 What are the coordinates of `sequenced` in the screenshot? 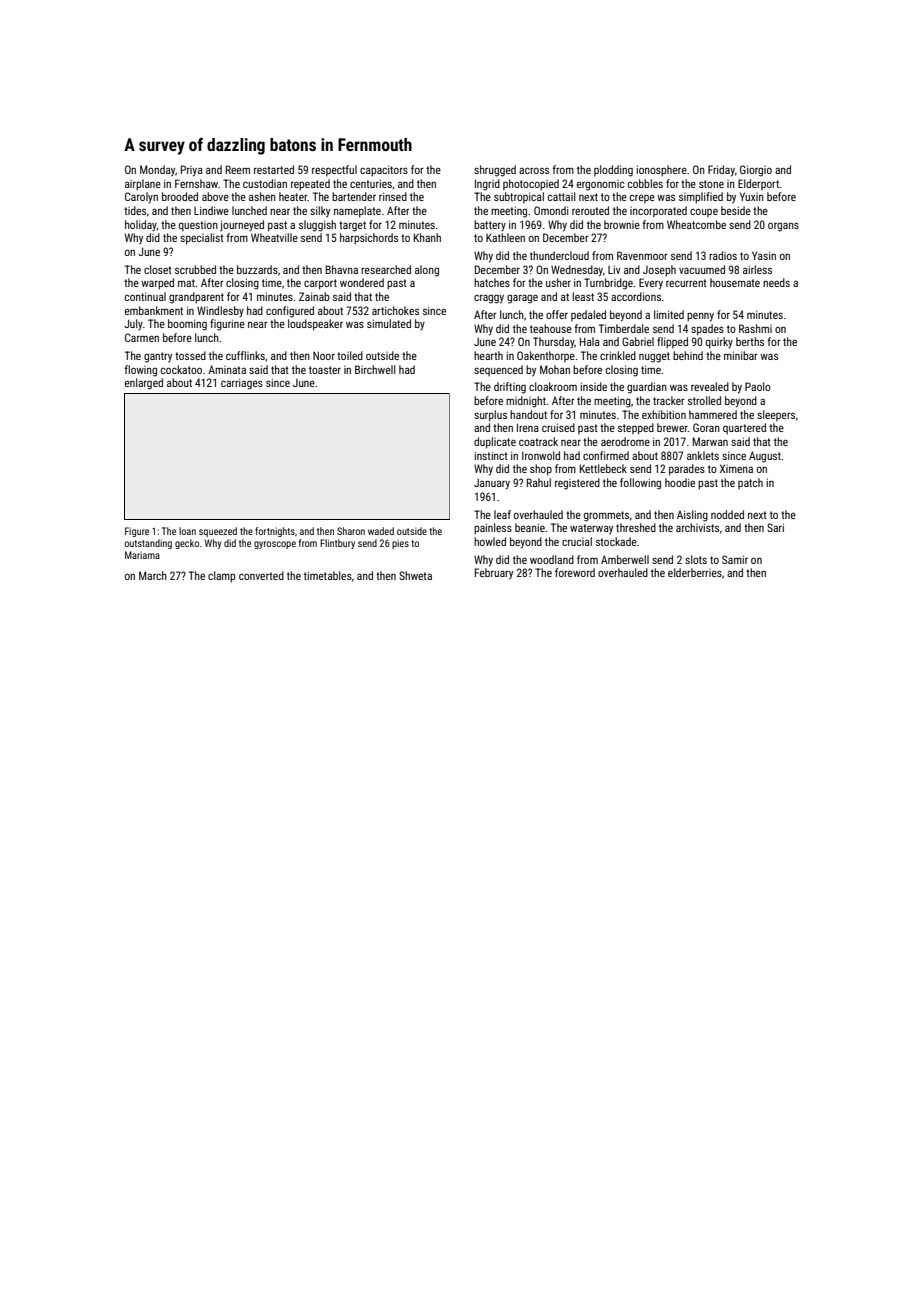 It's located at (498, 370).
